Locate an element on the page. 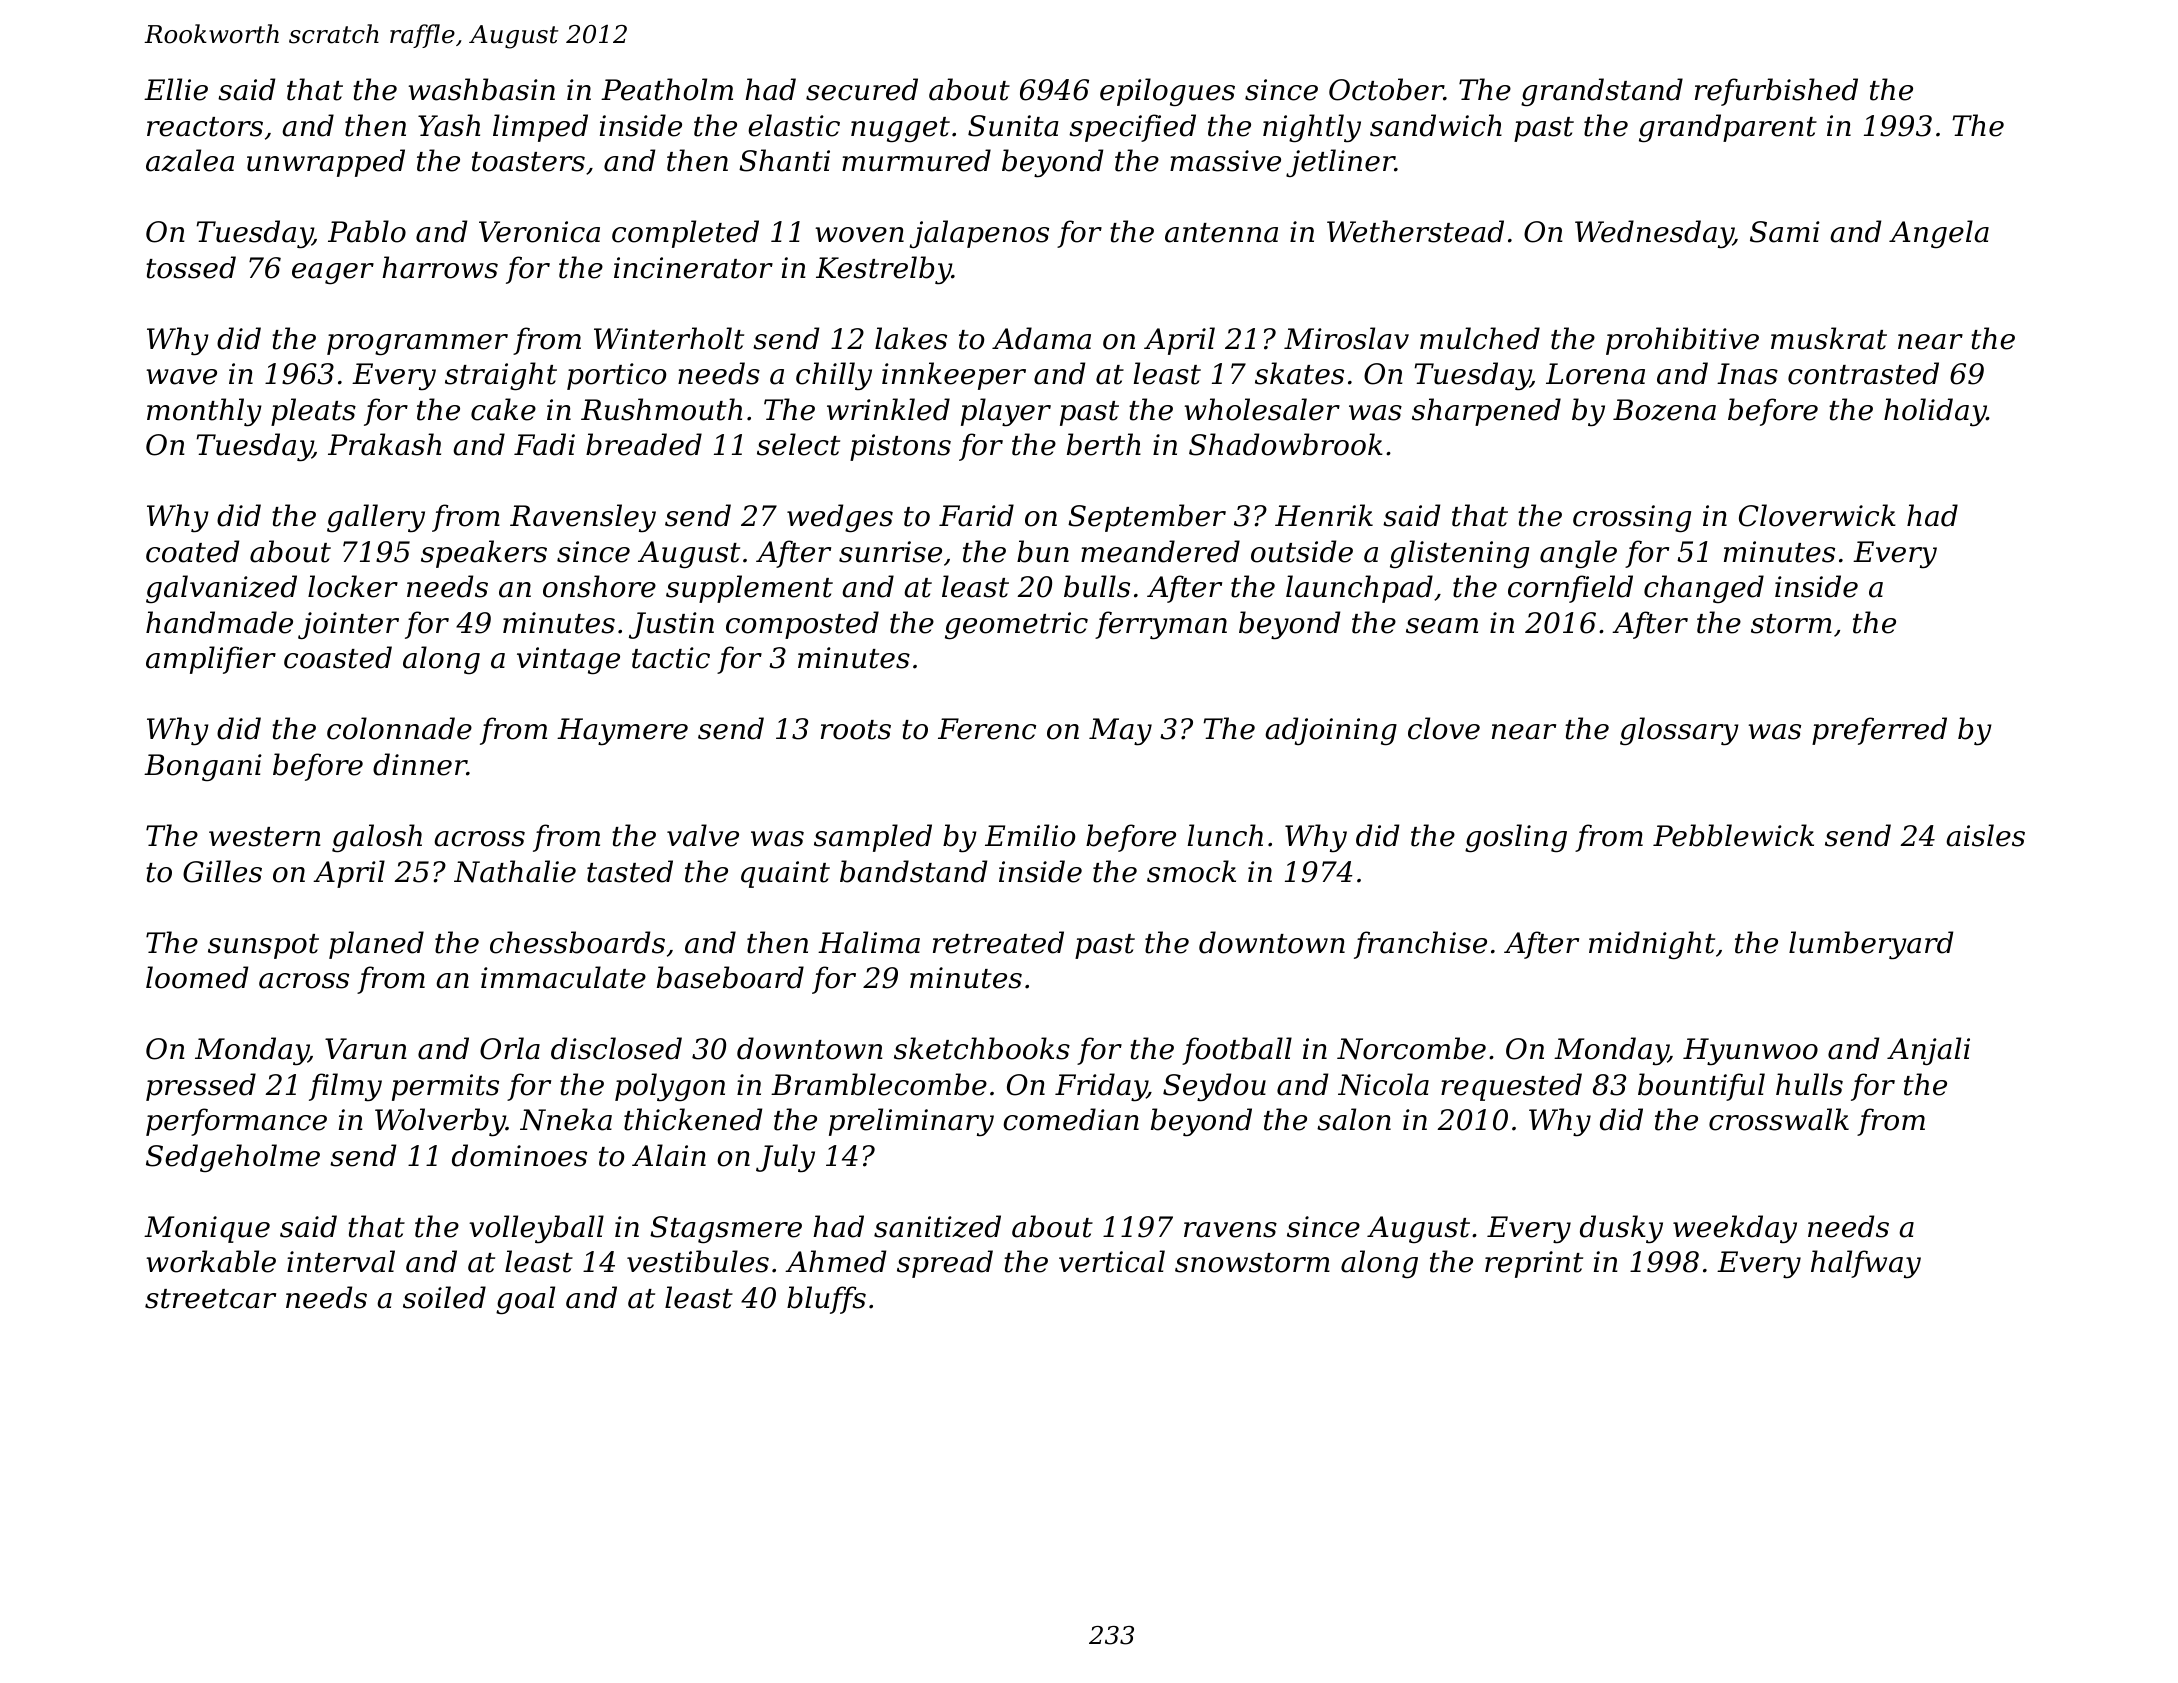 Image resolution: width=2178 pixels, height=1683 pixels. retreated is located at coordinates (998, 942).
